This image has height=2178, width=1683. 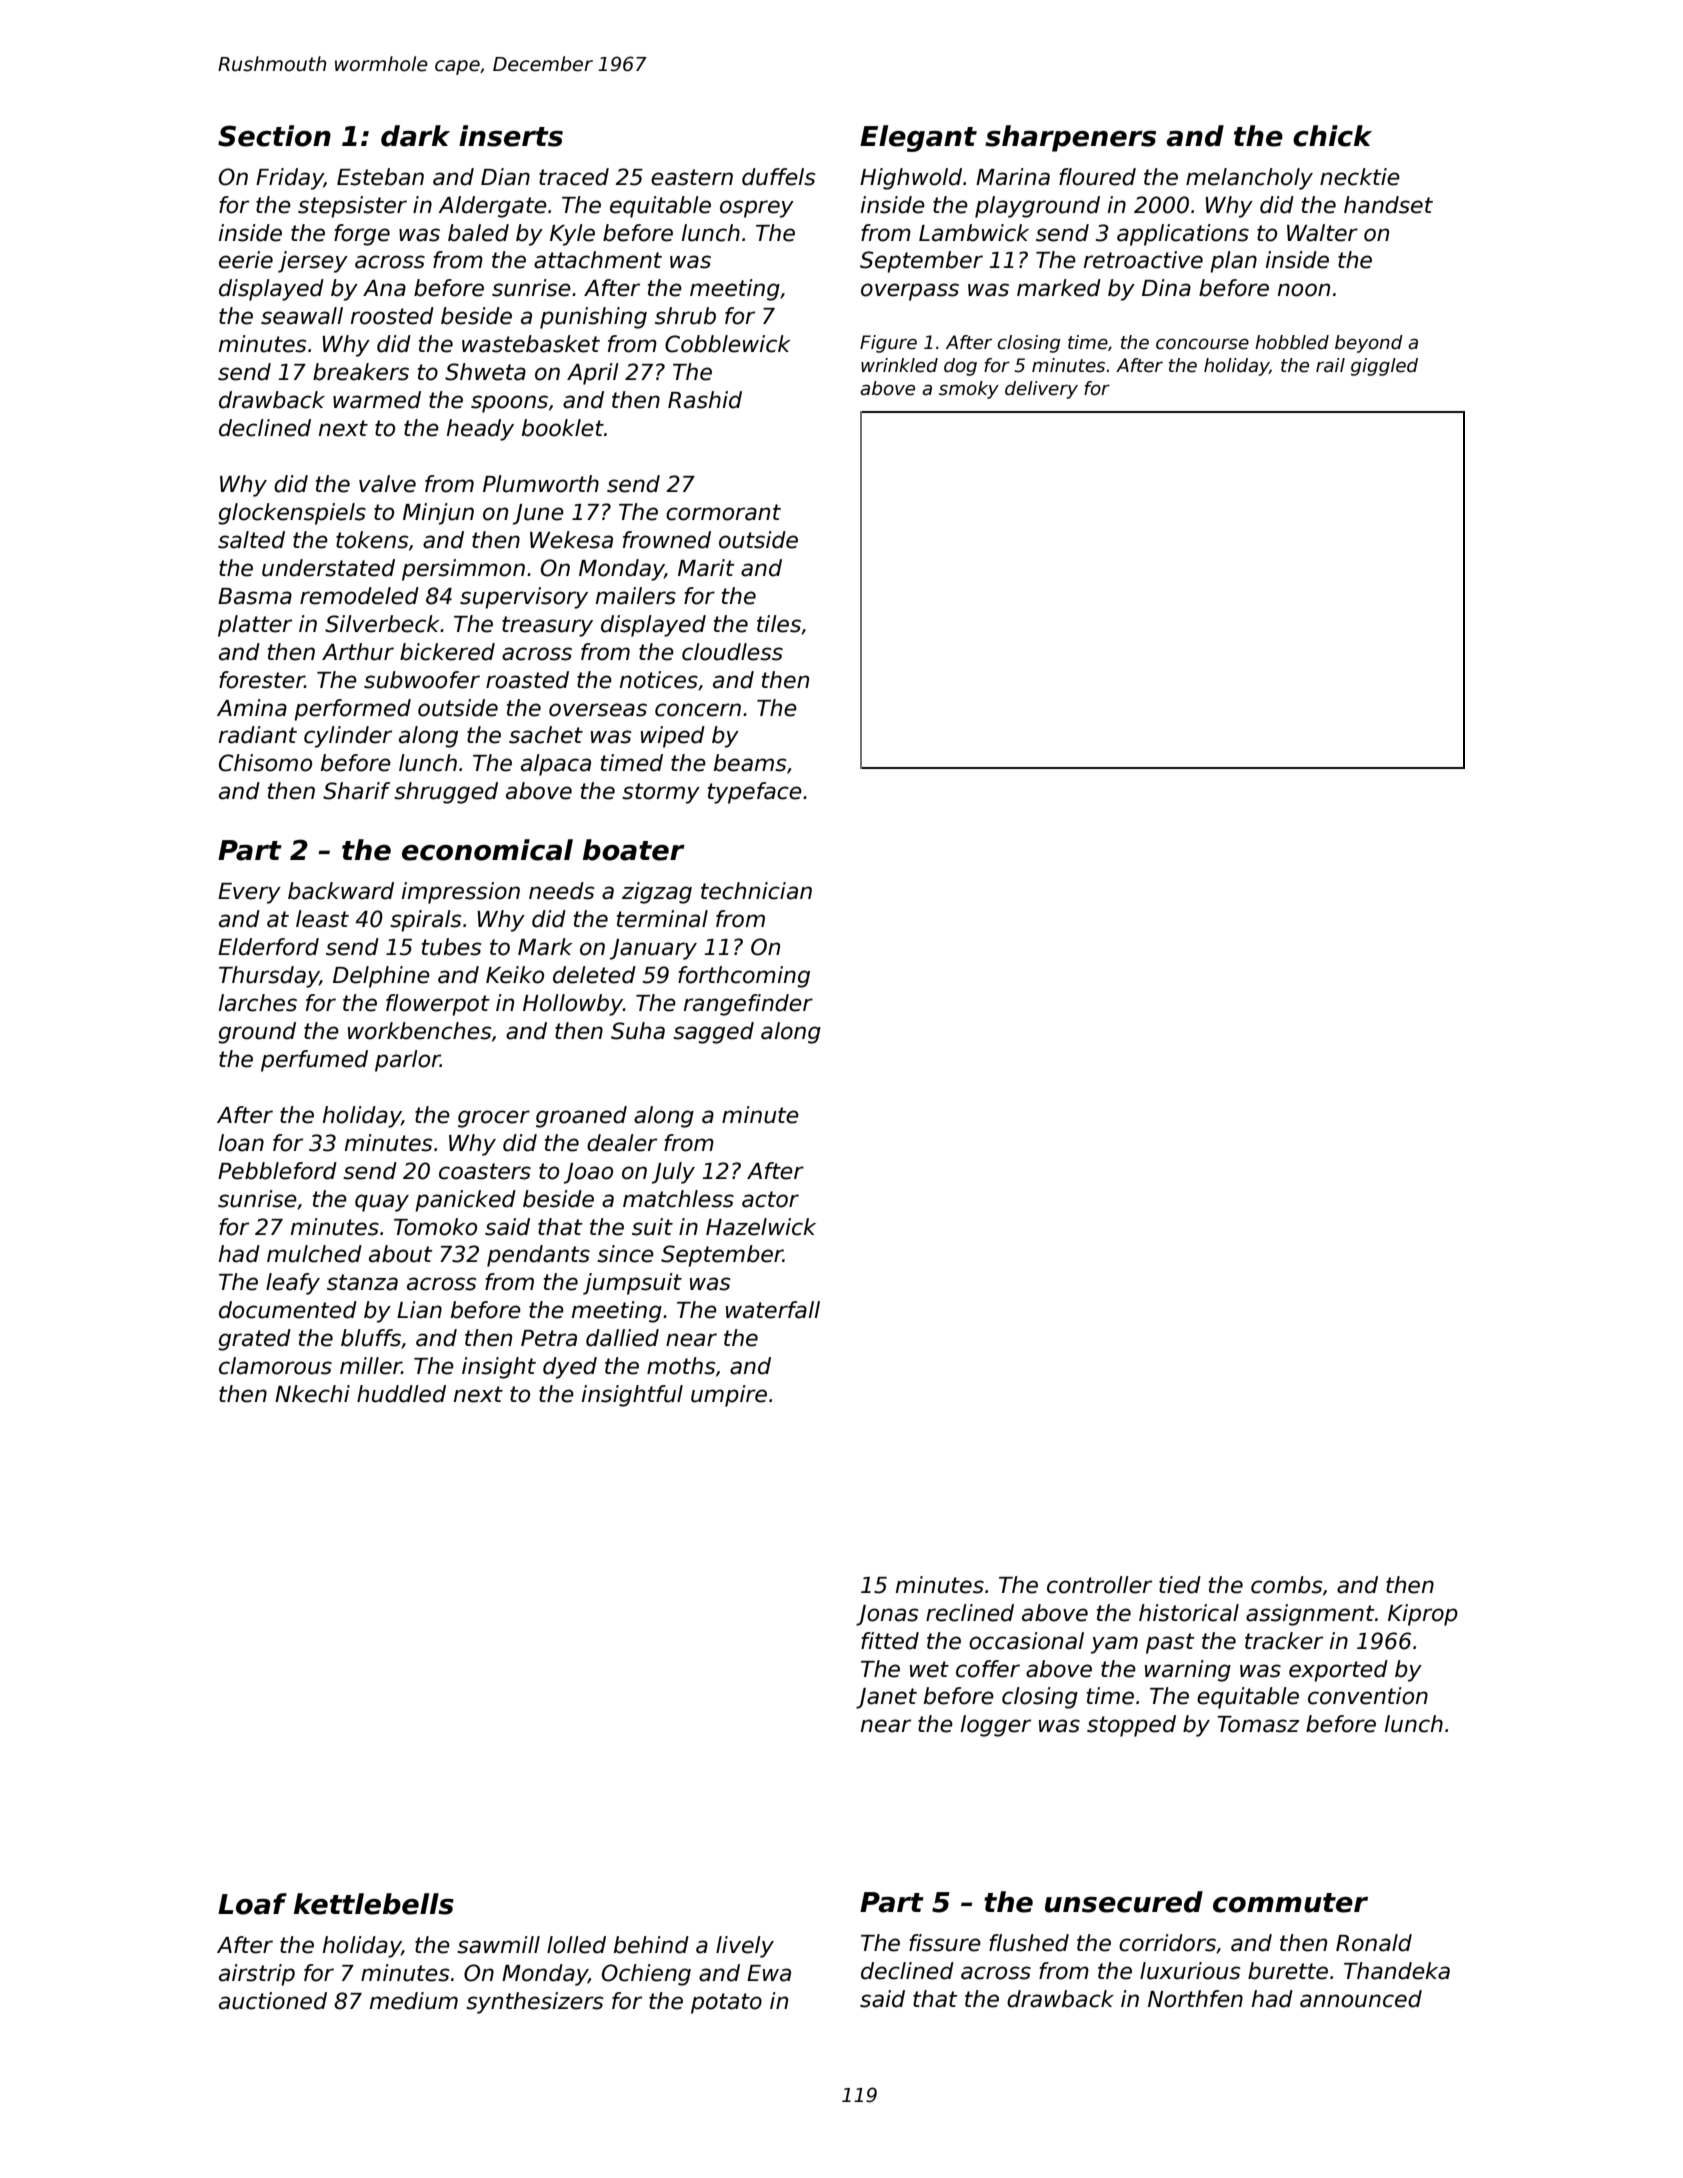 What do you see at coordinates (415, 136) in the image?
I see `dark` at bounding box center [415, 136].
